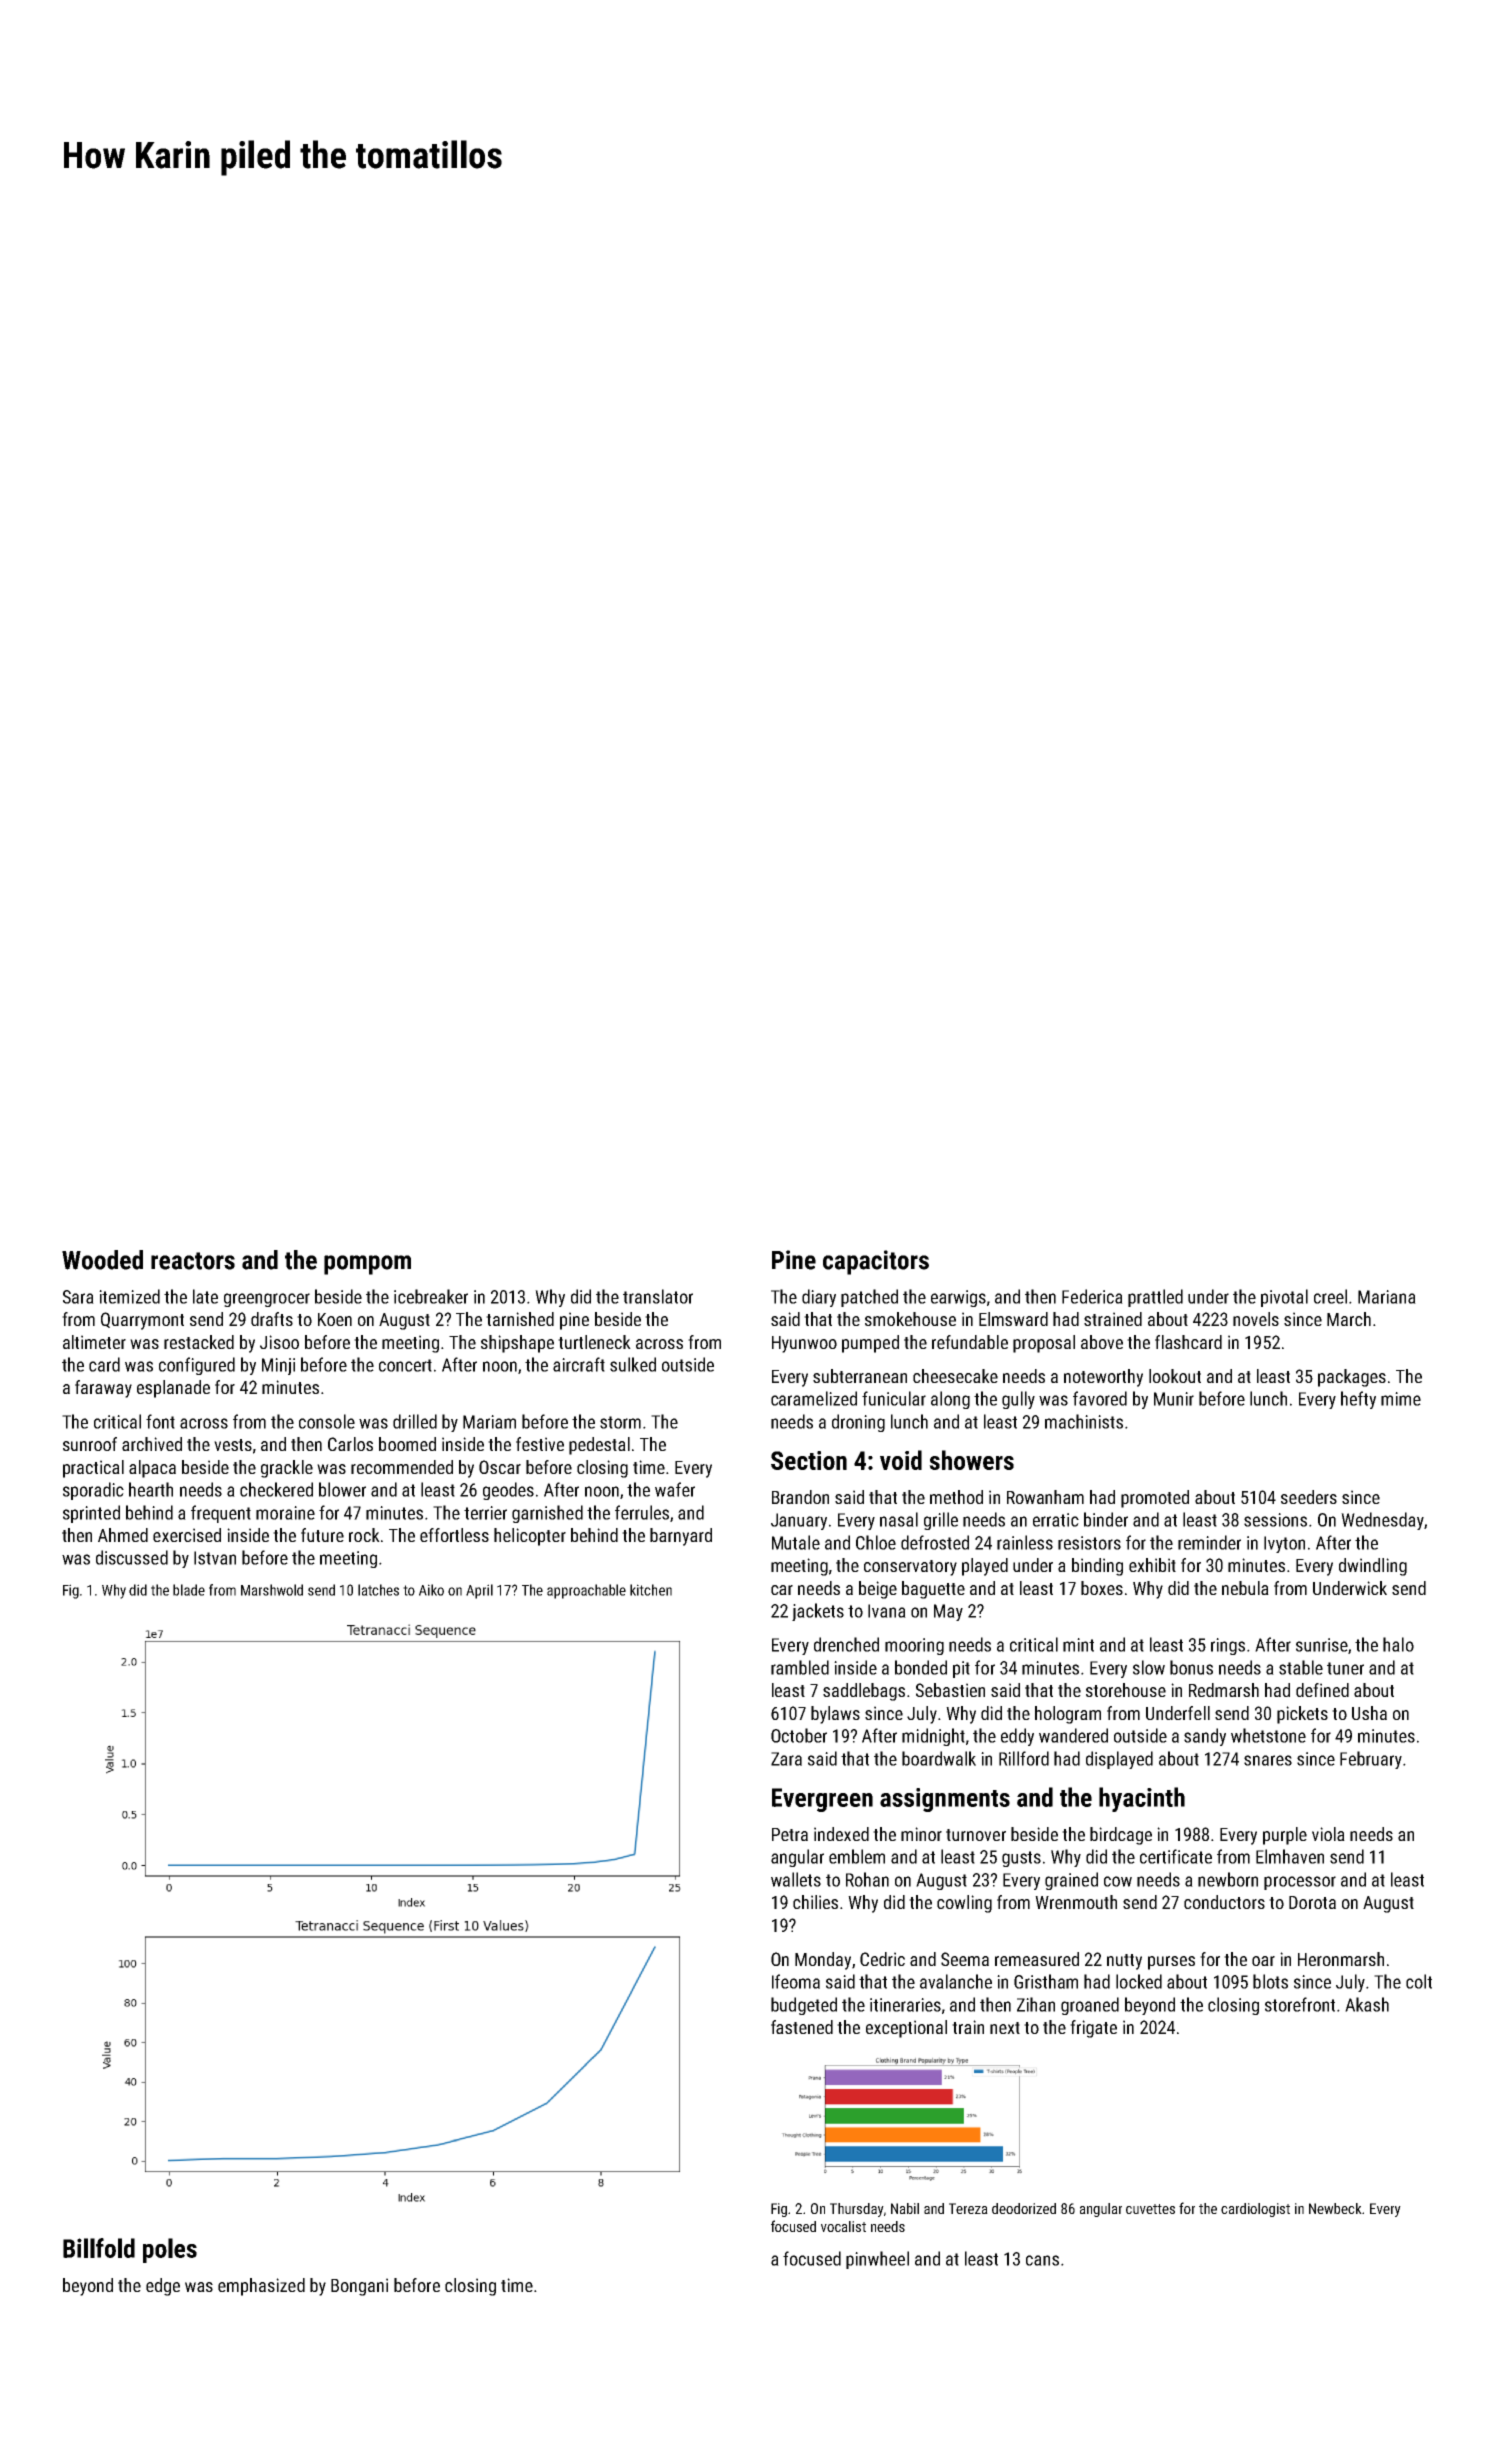 The height and width of the page is (2464, 1496). What do you see at coordinates (1042, 2260) in the page?
I see `cans` at bounding box center [1042, 2260].
